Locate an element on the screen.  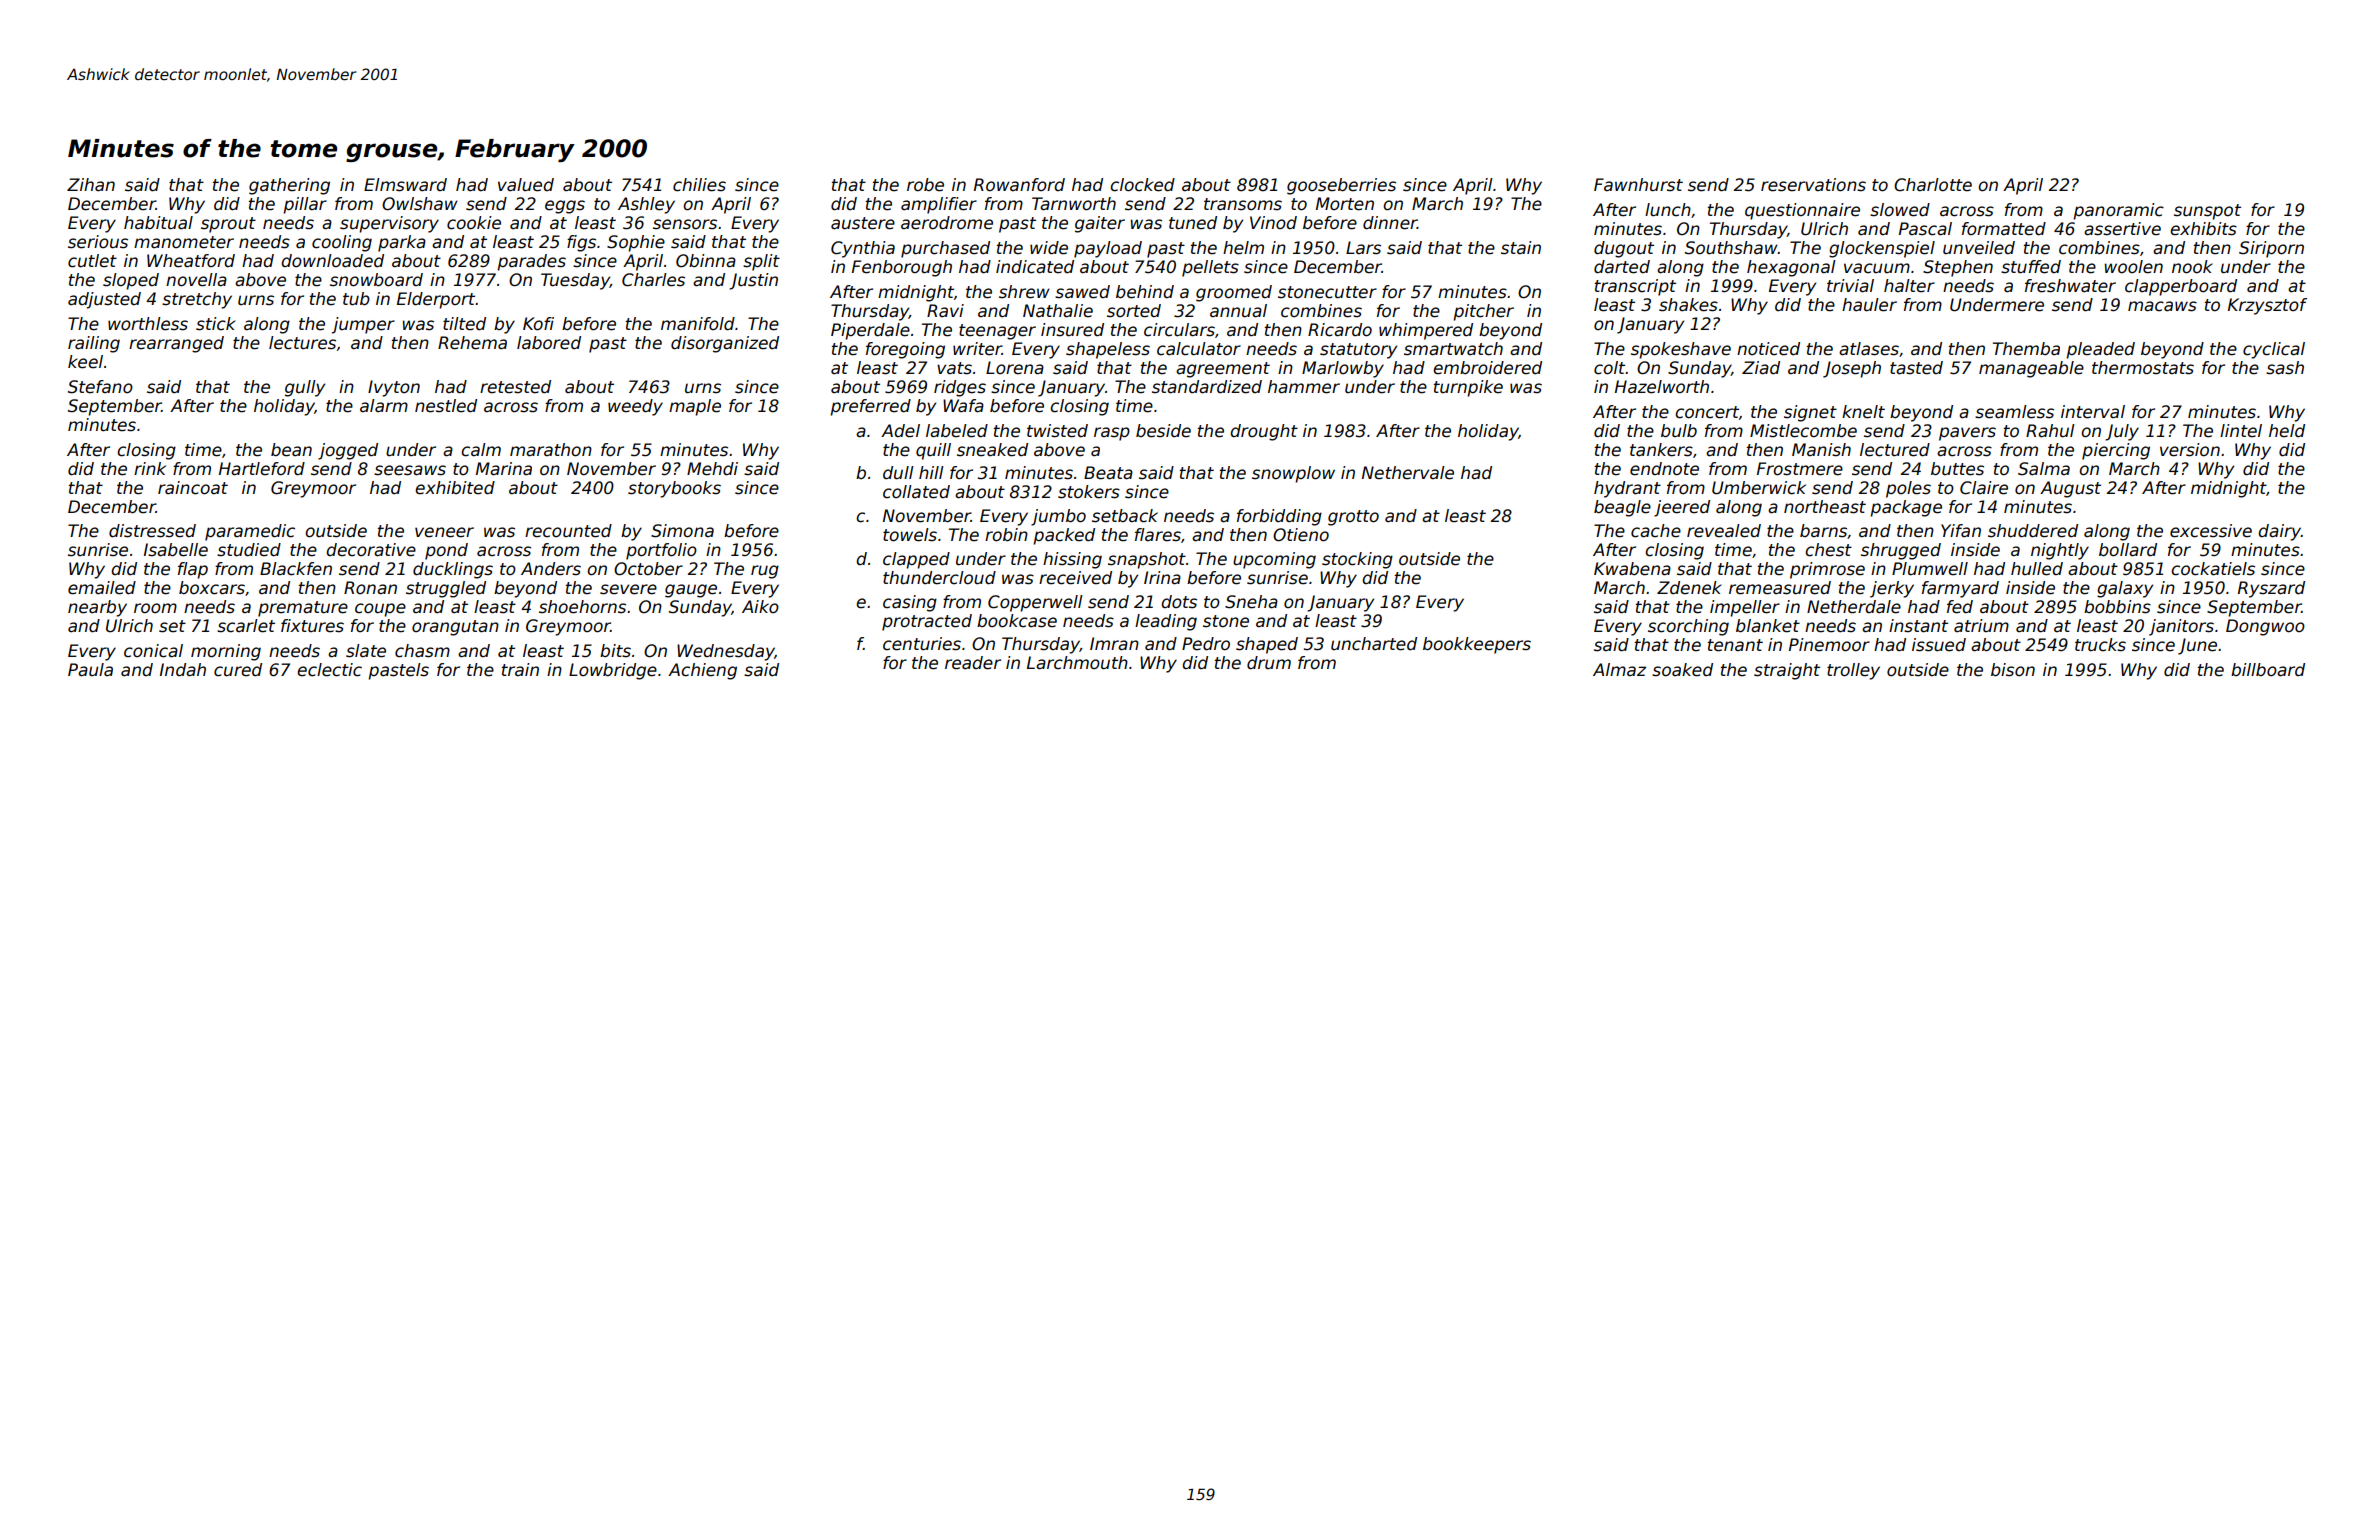
indicated is located at coordinates (1035, 267).
